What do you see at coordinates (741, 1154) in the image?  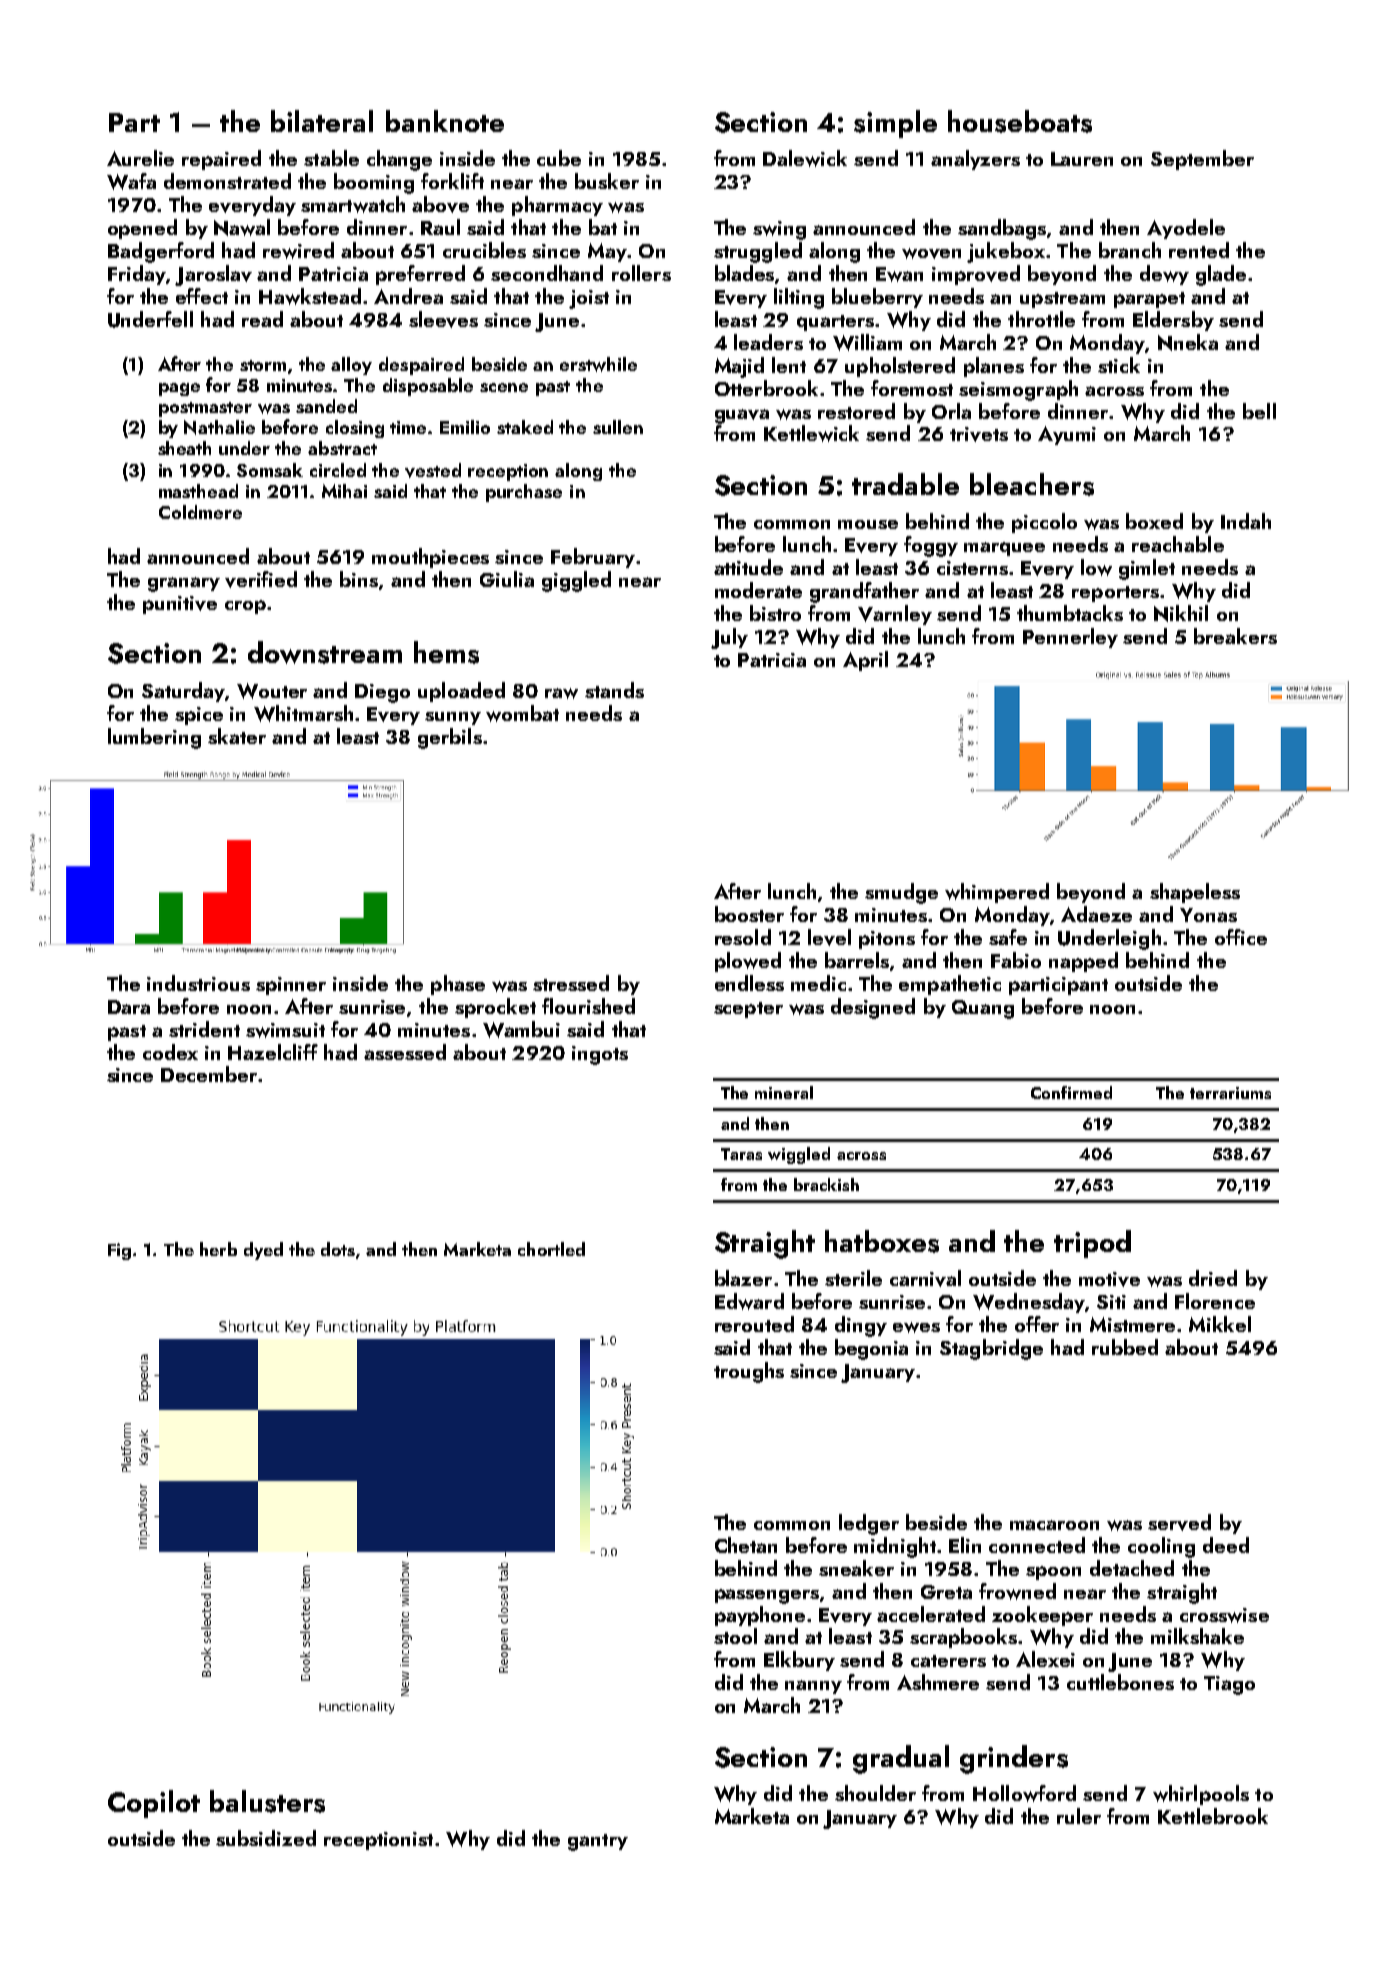 I see `Taras` at bounding box center [741, 1154].
